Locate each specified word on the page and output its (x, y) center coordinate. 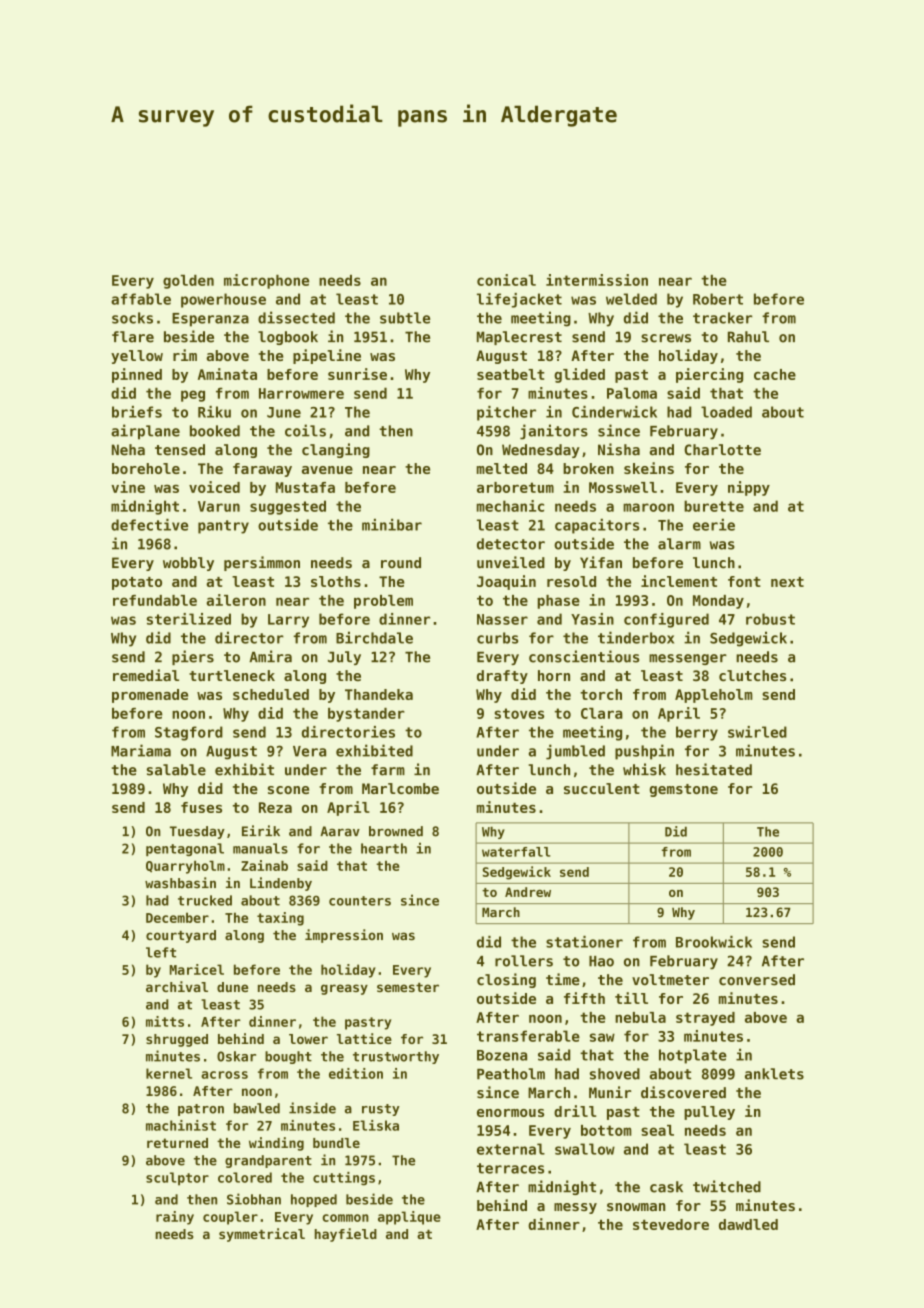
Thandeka (379, 694)
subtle (405, 318)
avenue (327, 470)
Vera (309, 751)
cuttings (344, 1179)
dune (232, 987)
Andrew (528, 892)
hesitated (714, 769)
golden (188, 282)
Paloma (632, 393)
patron (201, 1110)
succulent (602, 788)
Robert (718, 299)
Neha (128, 450)
